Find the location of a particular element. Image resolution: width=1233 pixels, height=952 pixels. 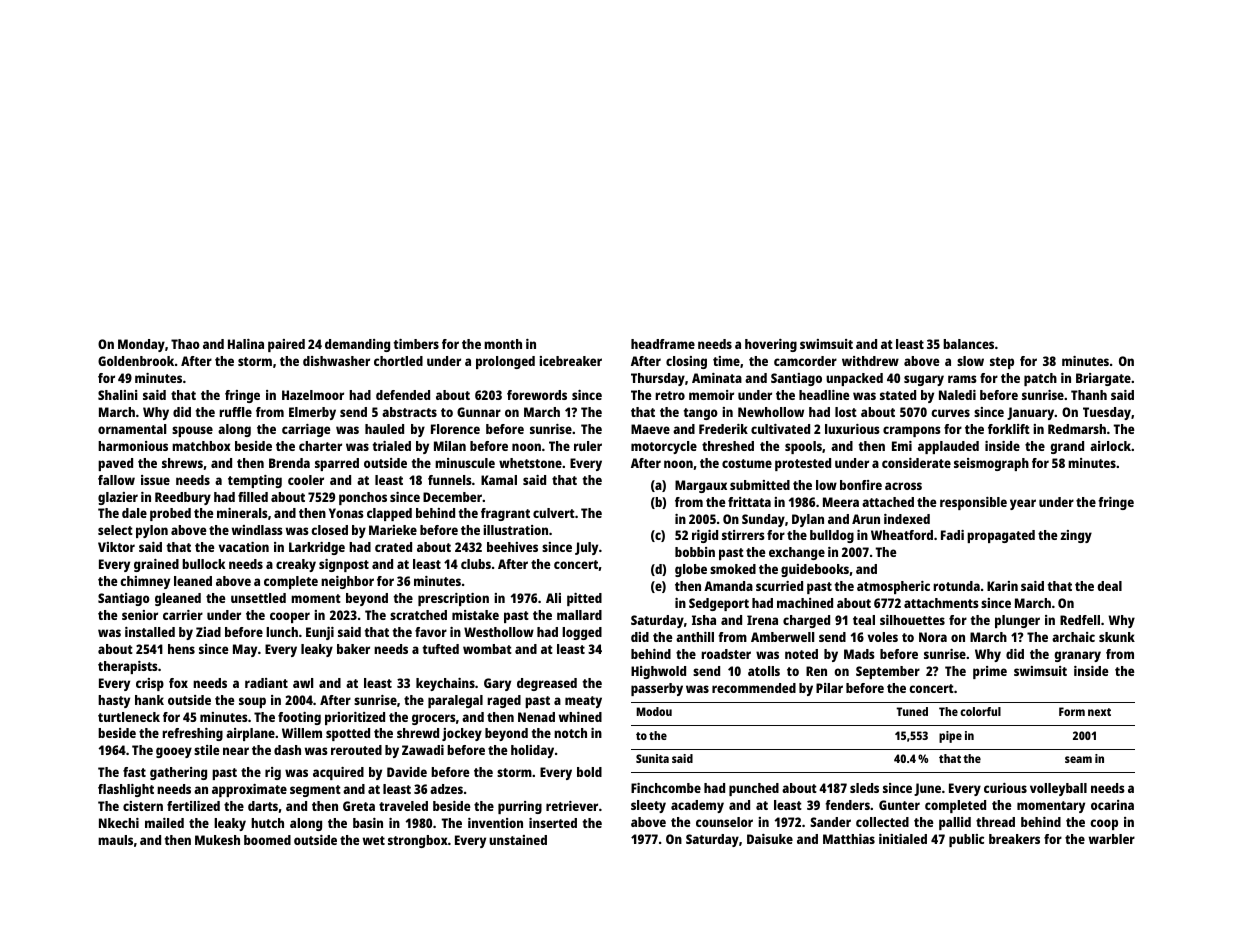

pitted is located at coordinates (584, 599).
